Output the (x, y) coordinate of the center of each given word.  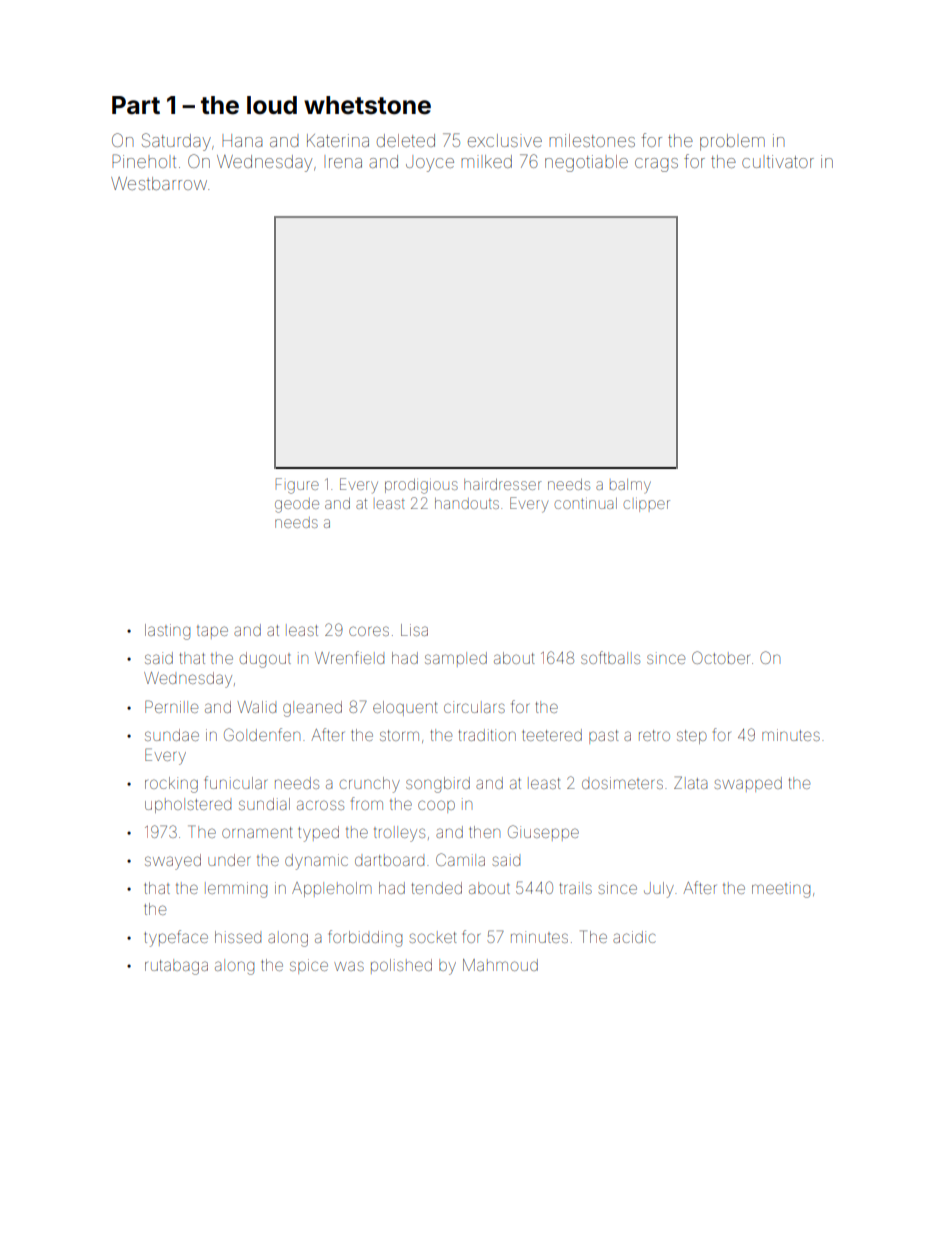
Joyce (430, 163)
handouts (467, 503)
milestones (592, 140)
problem (732, 142)
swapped (748, 784)
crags (656, 165)
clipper (647, 506)
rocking (171, 785)
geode (297, 505)
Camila (460, 859)
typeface (176, 938)
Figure (297, 486)
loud (272, 105)
